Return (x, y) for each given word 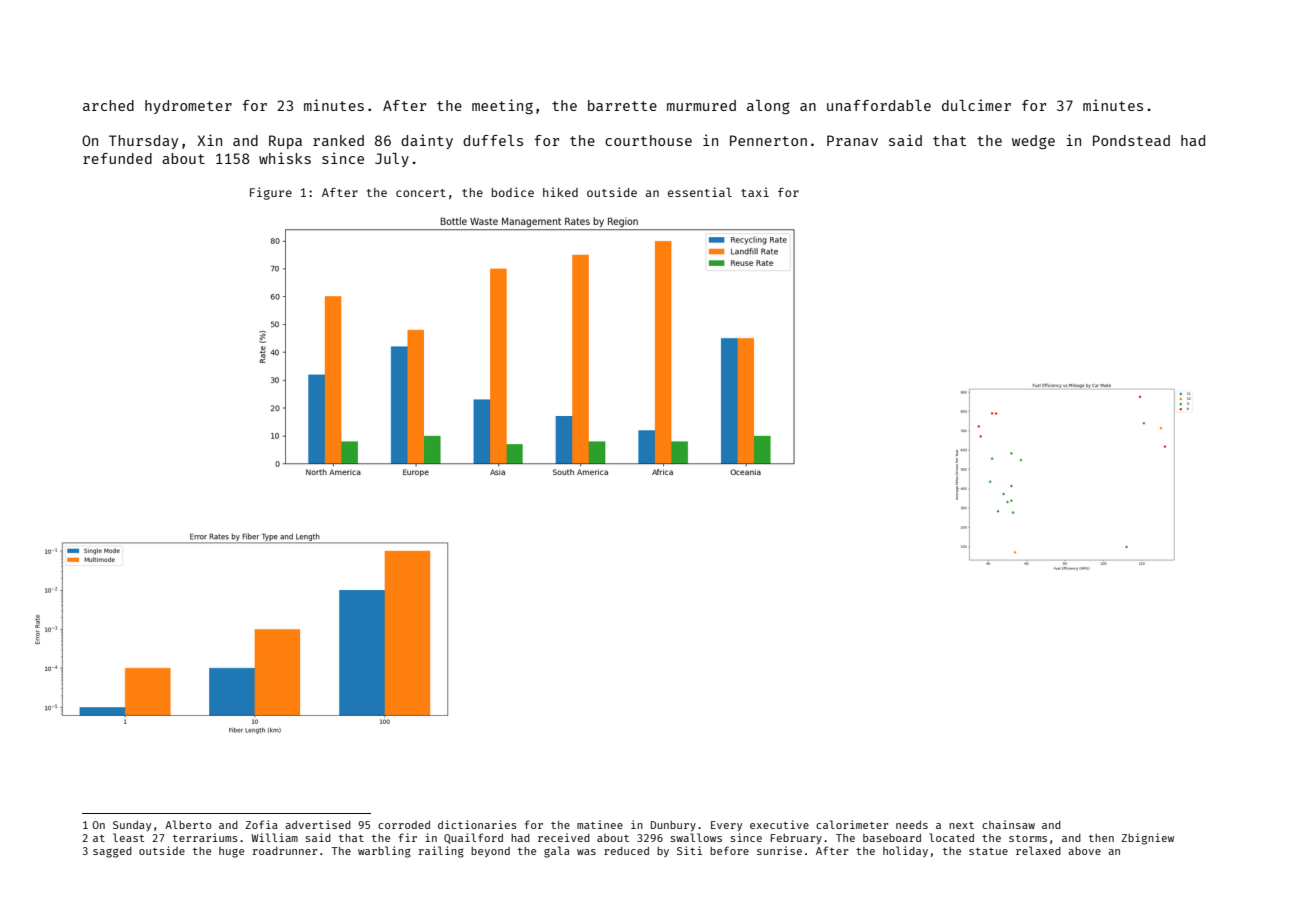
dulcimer (976, 105)
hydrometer (188, 107)
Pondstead (1131, 140)
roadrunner (285, 851)
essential (700, 192)
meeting (502, 106)
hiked (560, 192)
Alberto (188, 824)
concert (421, 193)
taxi (755, 192)
